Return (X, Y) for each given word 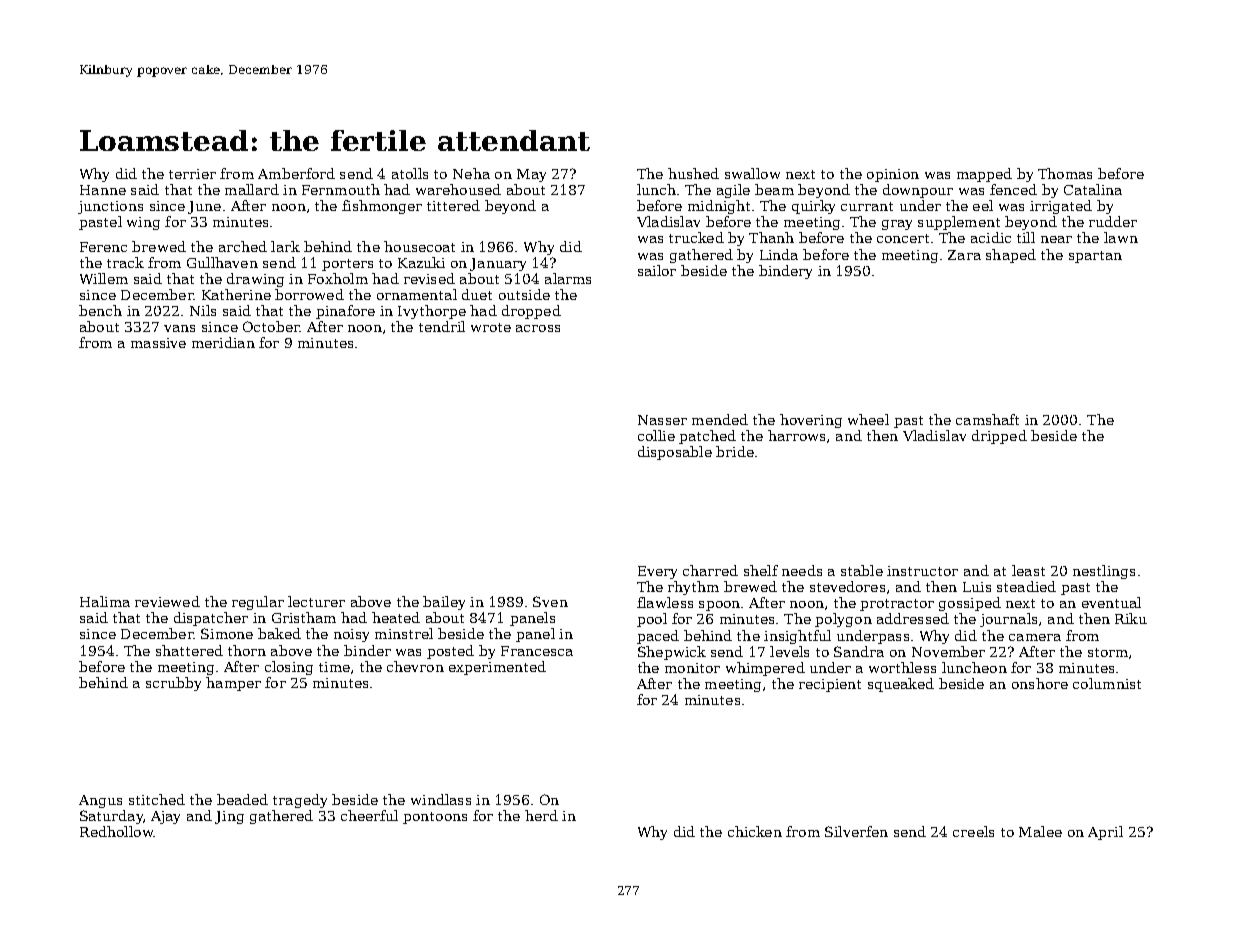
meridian (223, 342)
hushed (693, 173)
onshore (1040, 683)
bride (735, 451)
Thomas (1065, 173)
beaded (242, 799)
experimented (497, 668)
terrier (192, 174)
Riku (1131, 618)
